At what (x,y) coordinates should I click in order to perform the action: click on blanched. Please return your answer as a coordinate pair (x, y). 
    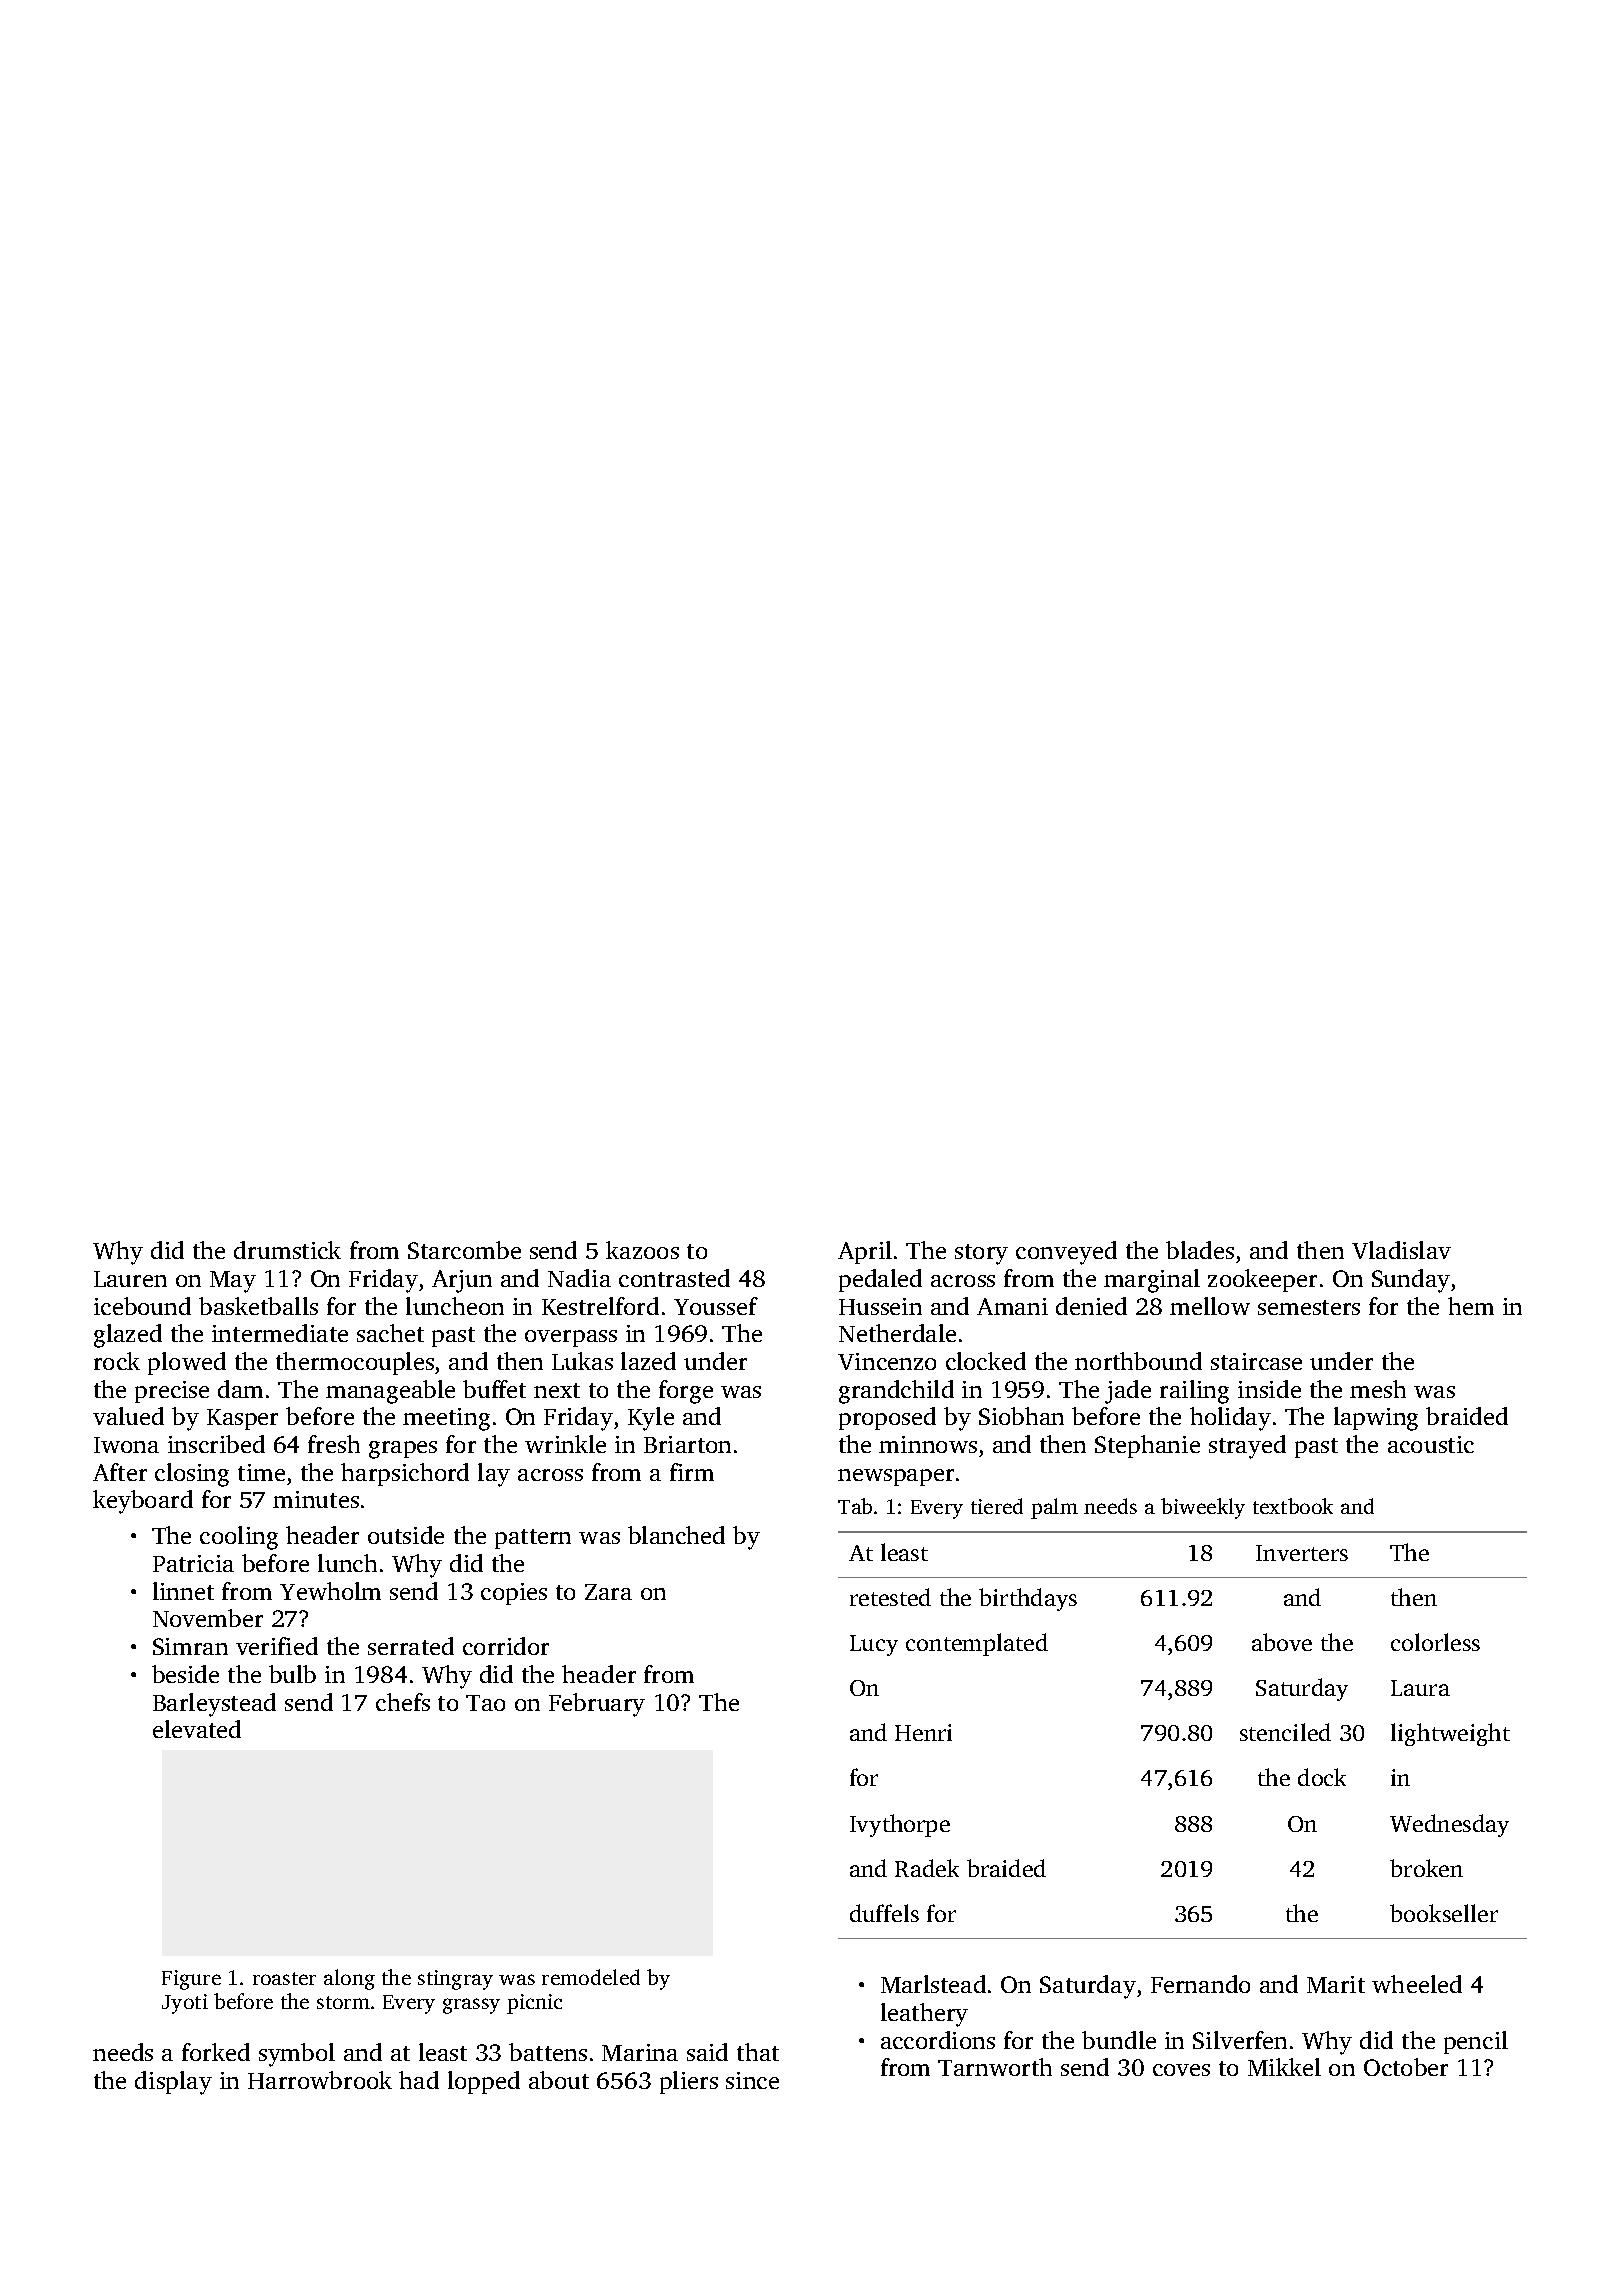
    Looking at the image, I should click on (676, 1535).
